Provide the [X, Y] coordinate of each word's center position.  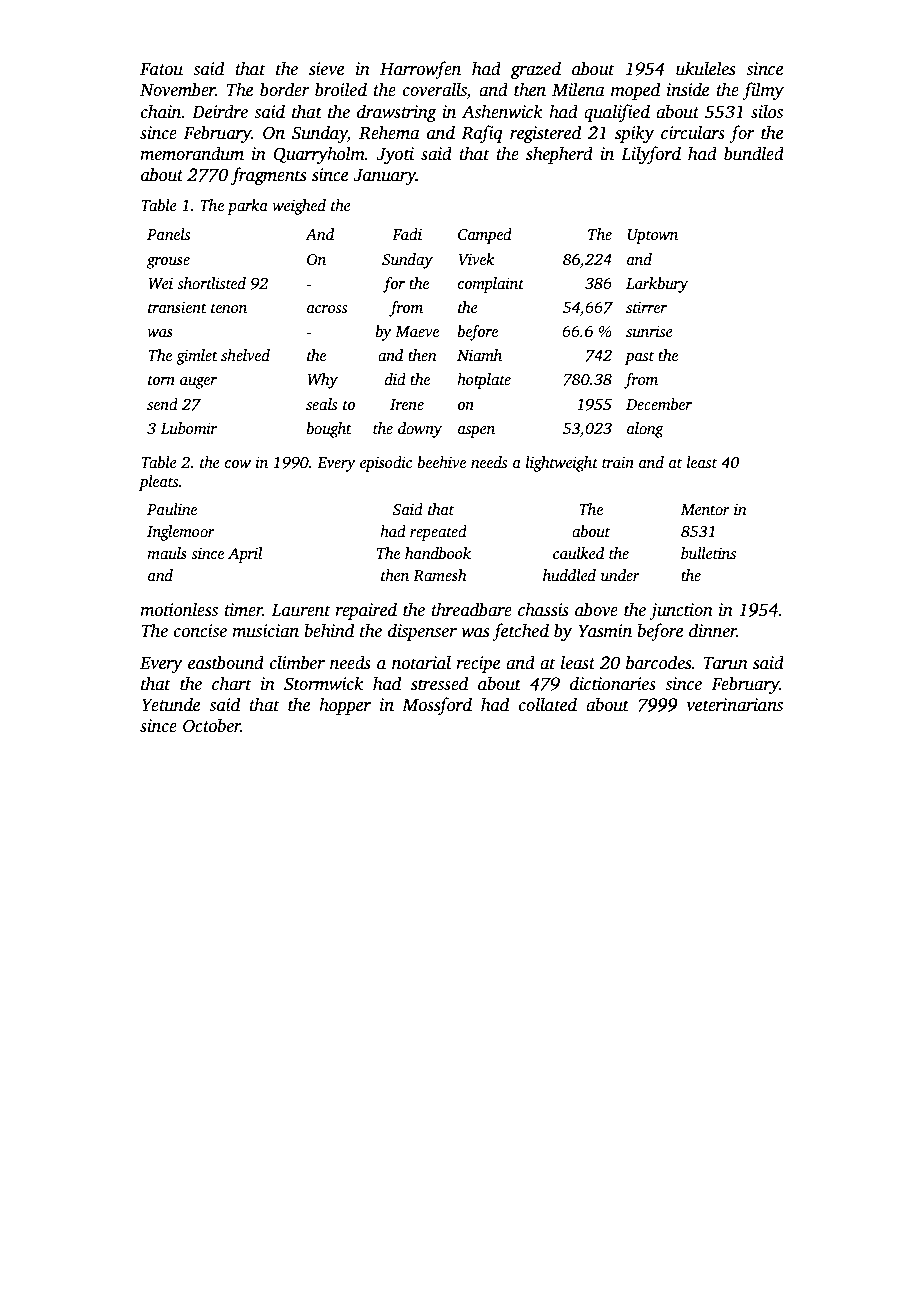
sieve [326, 69]
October [212, 725]
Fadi [407, 234]
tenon [229, 308]
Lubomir [189, 428]
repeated [438, 533]
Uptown [652, 236]
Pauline [172, 509]
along [645, 430]
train [618, 462]
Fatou [161, 69]
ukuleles [705, 68]
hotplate [484, 381]
